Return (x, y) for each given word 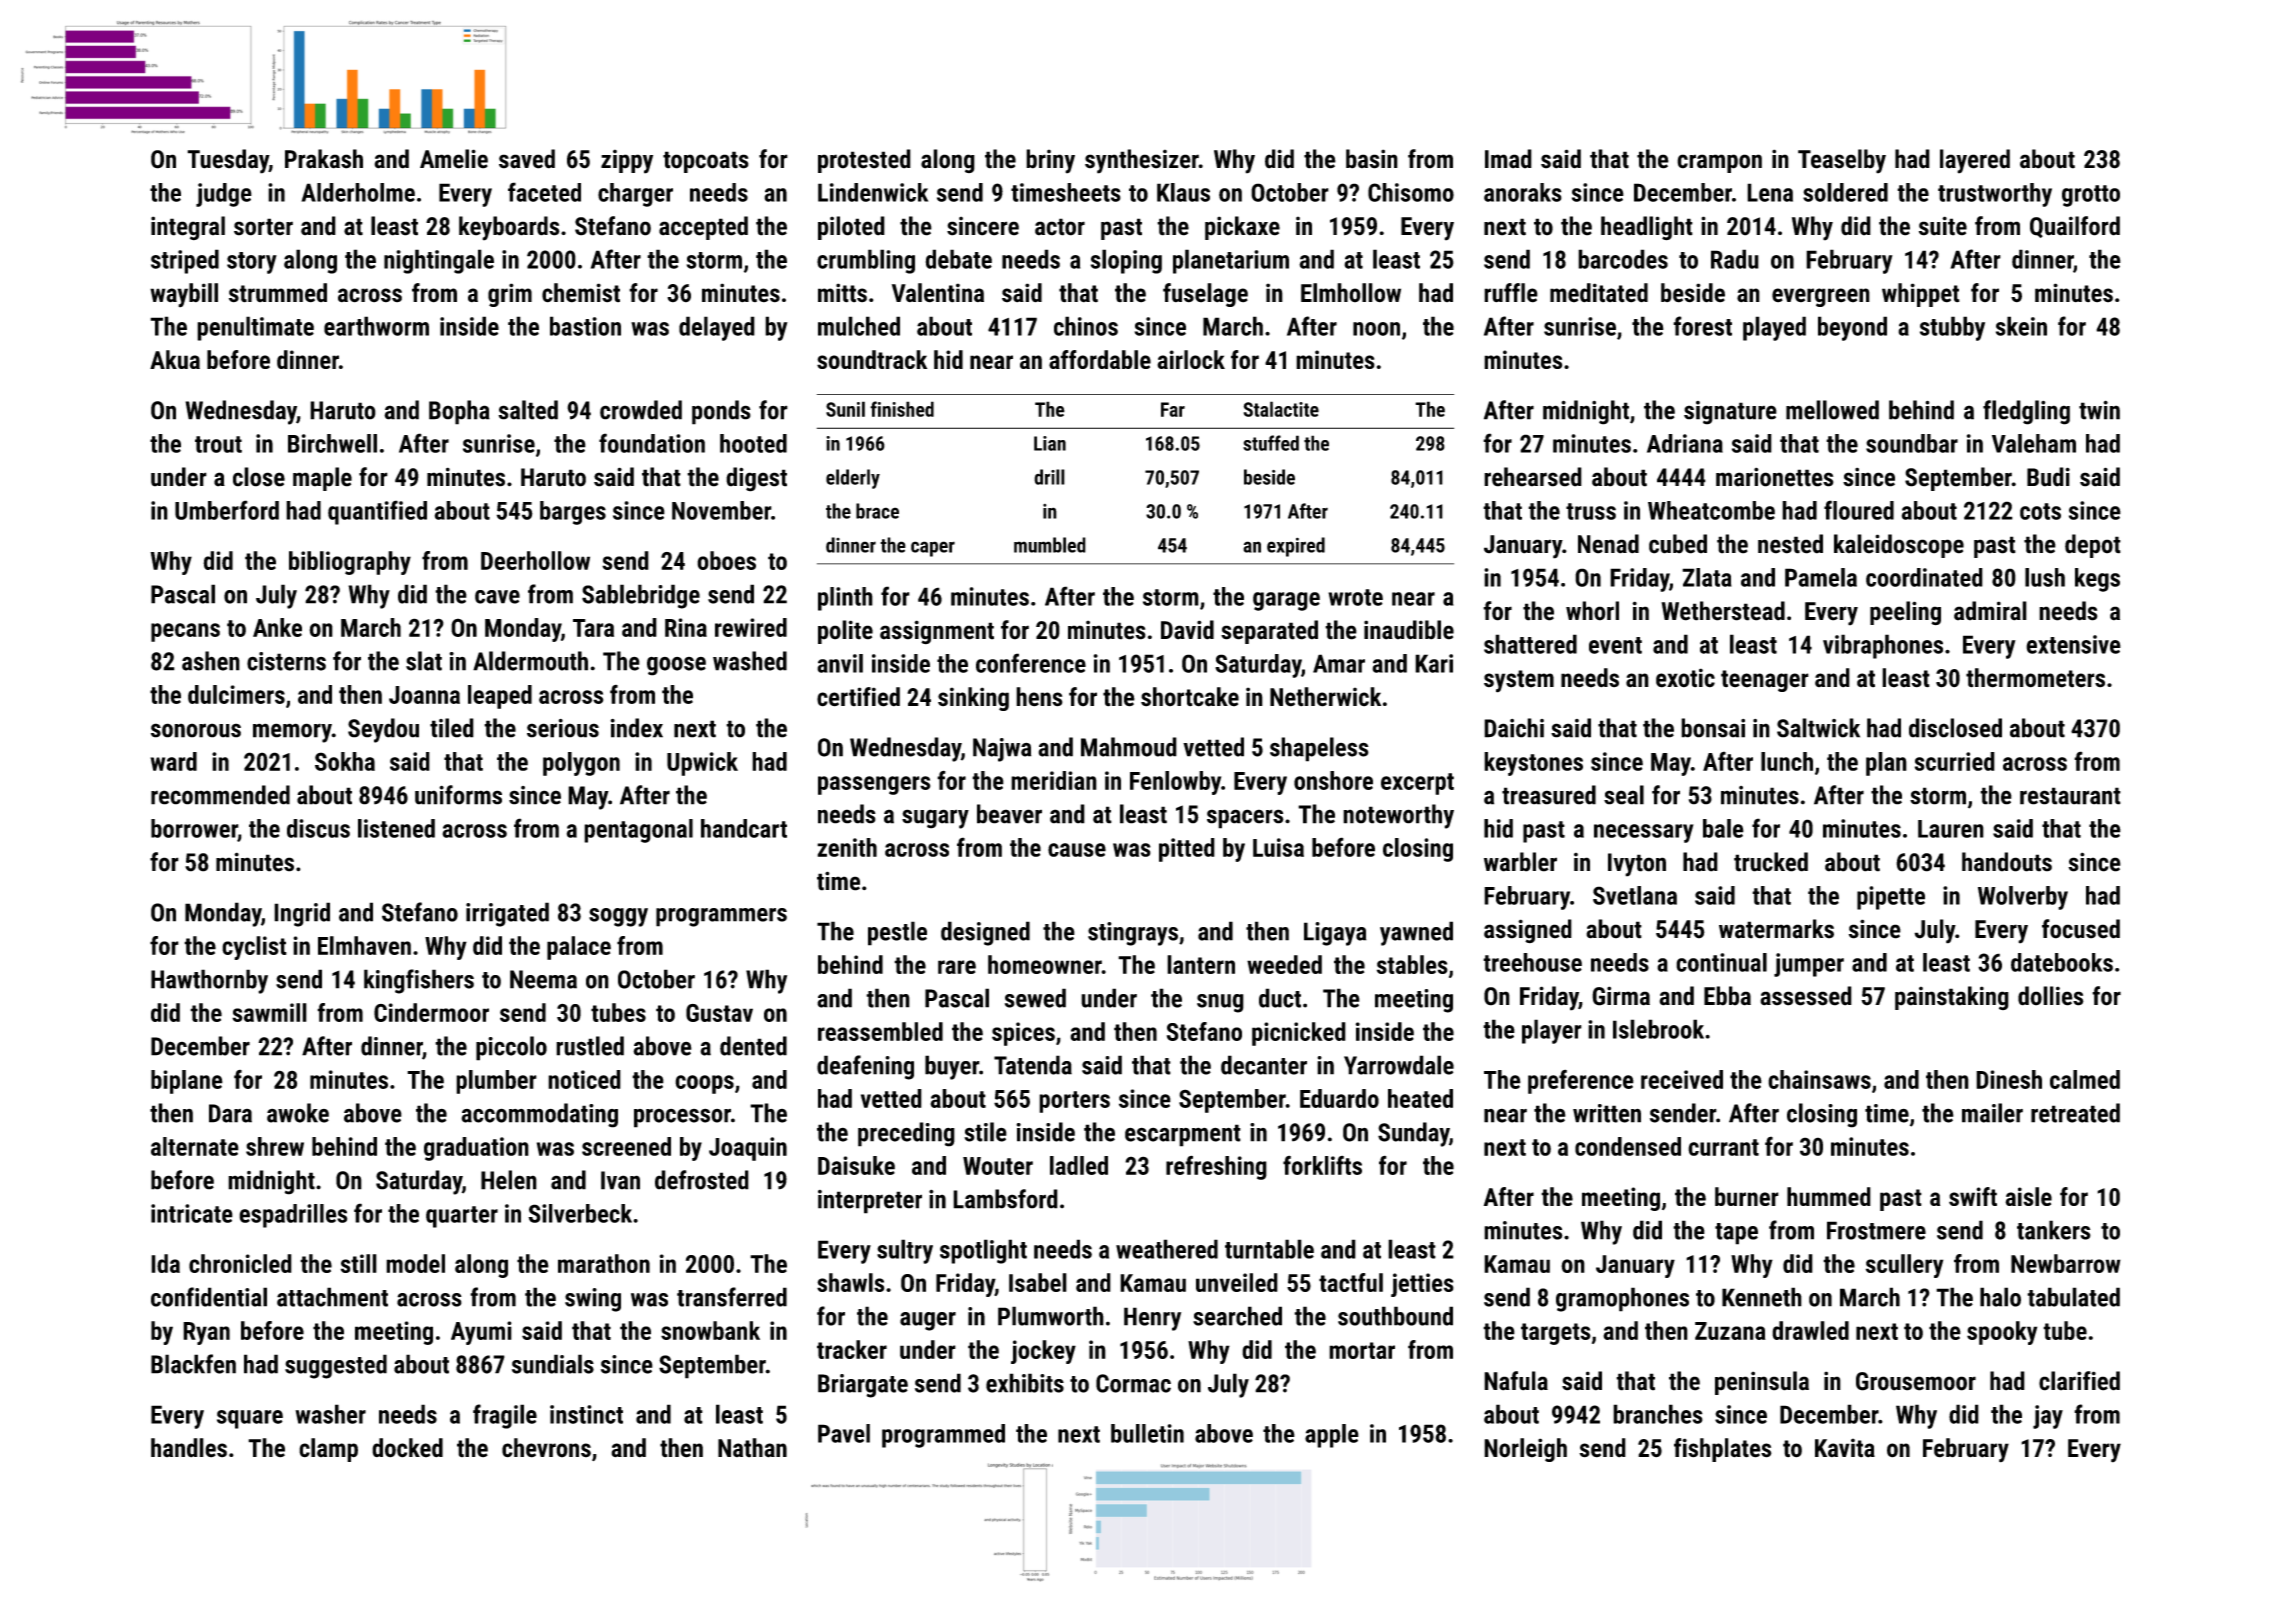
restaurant (2070, 796)
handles (189, 1448)
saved (527, 159)
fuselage (1205, 295)
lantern (1201, 964)
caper (933, 549)
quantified (377, 512)
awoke (298, 1113)
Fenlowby (1175, 783)
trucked (1771, 862)
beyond (1852, 328)
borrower (194, 828)
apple (1332, 1436)
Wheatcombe (1711, 510)
